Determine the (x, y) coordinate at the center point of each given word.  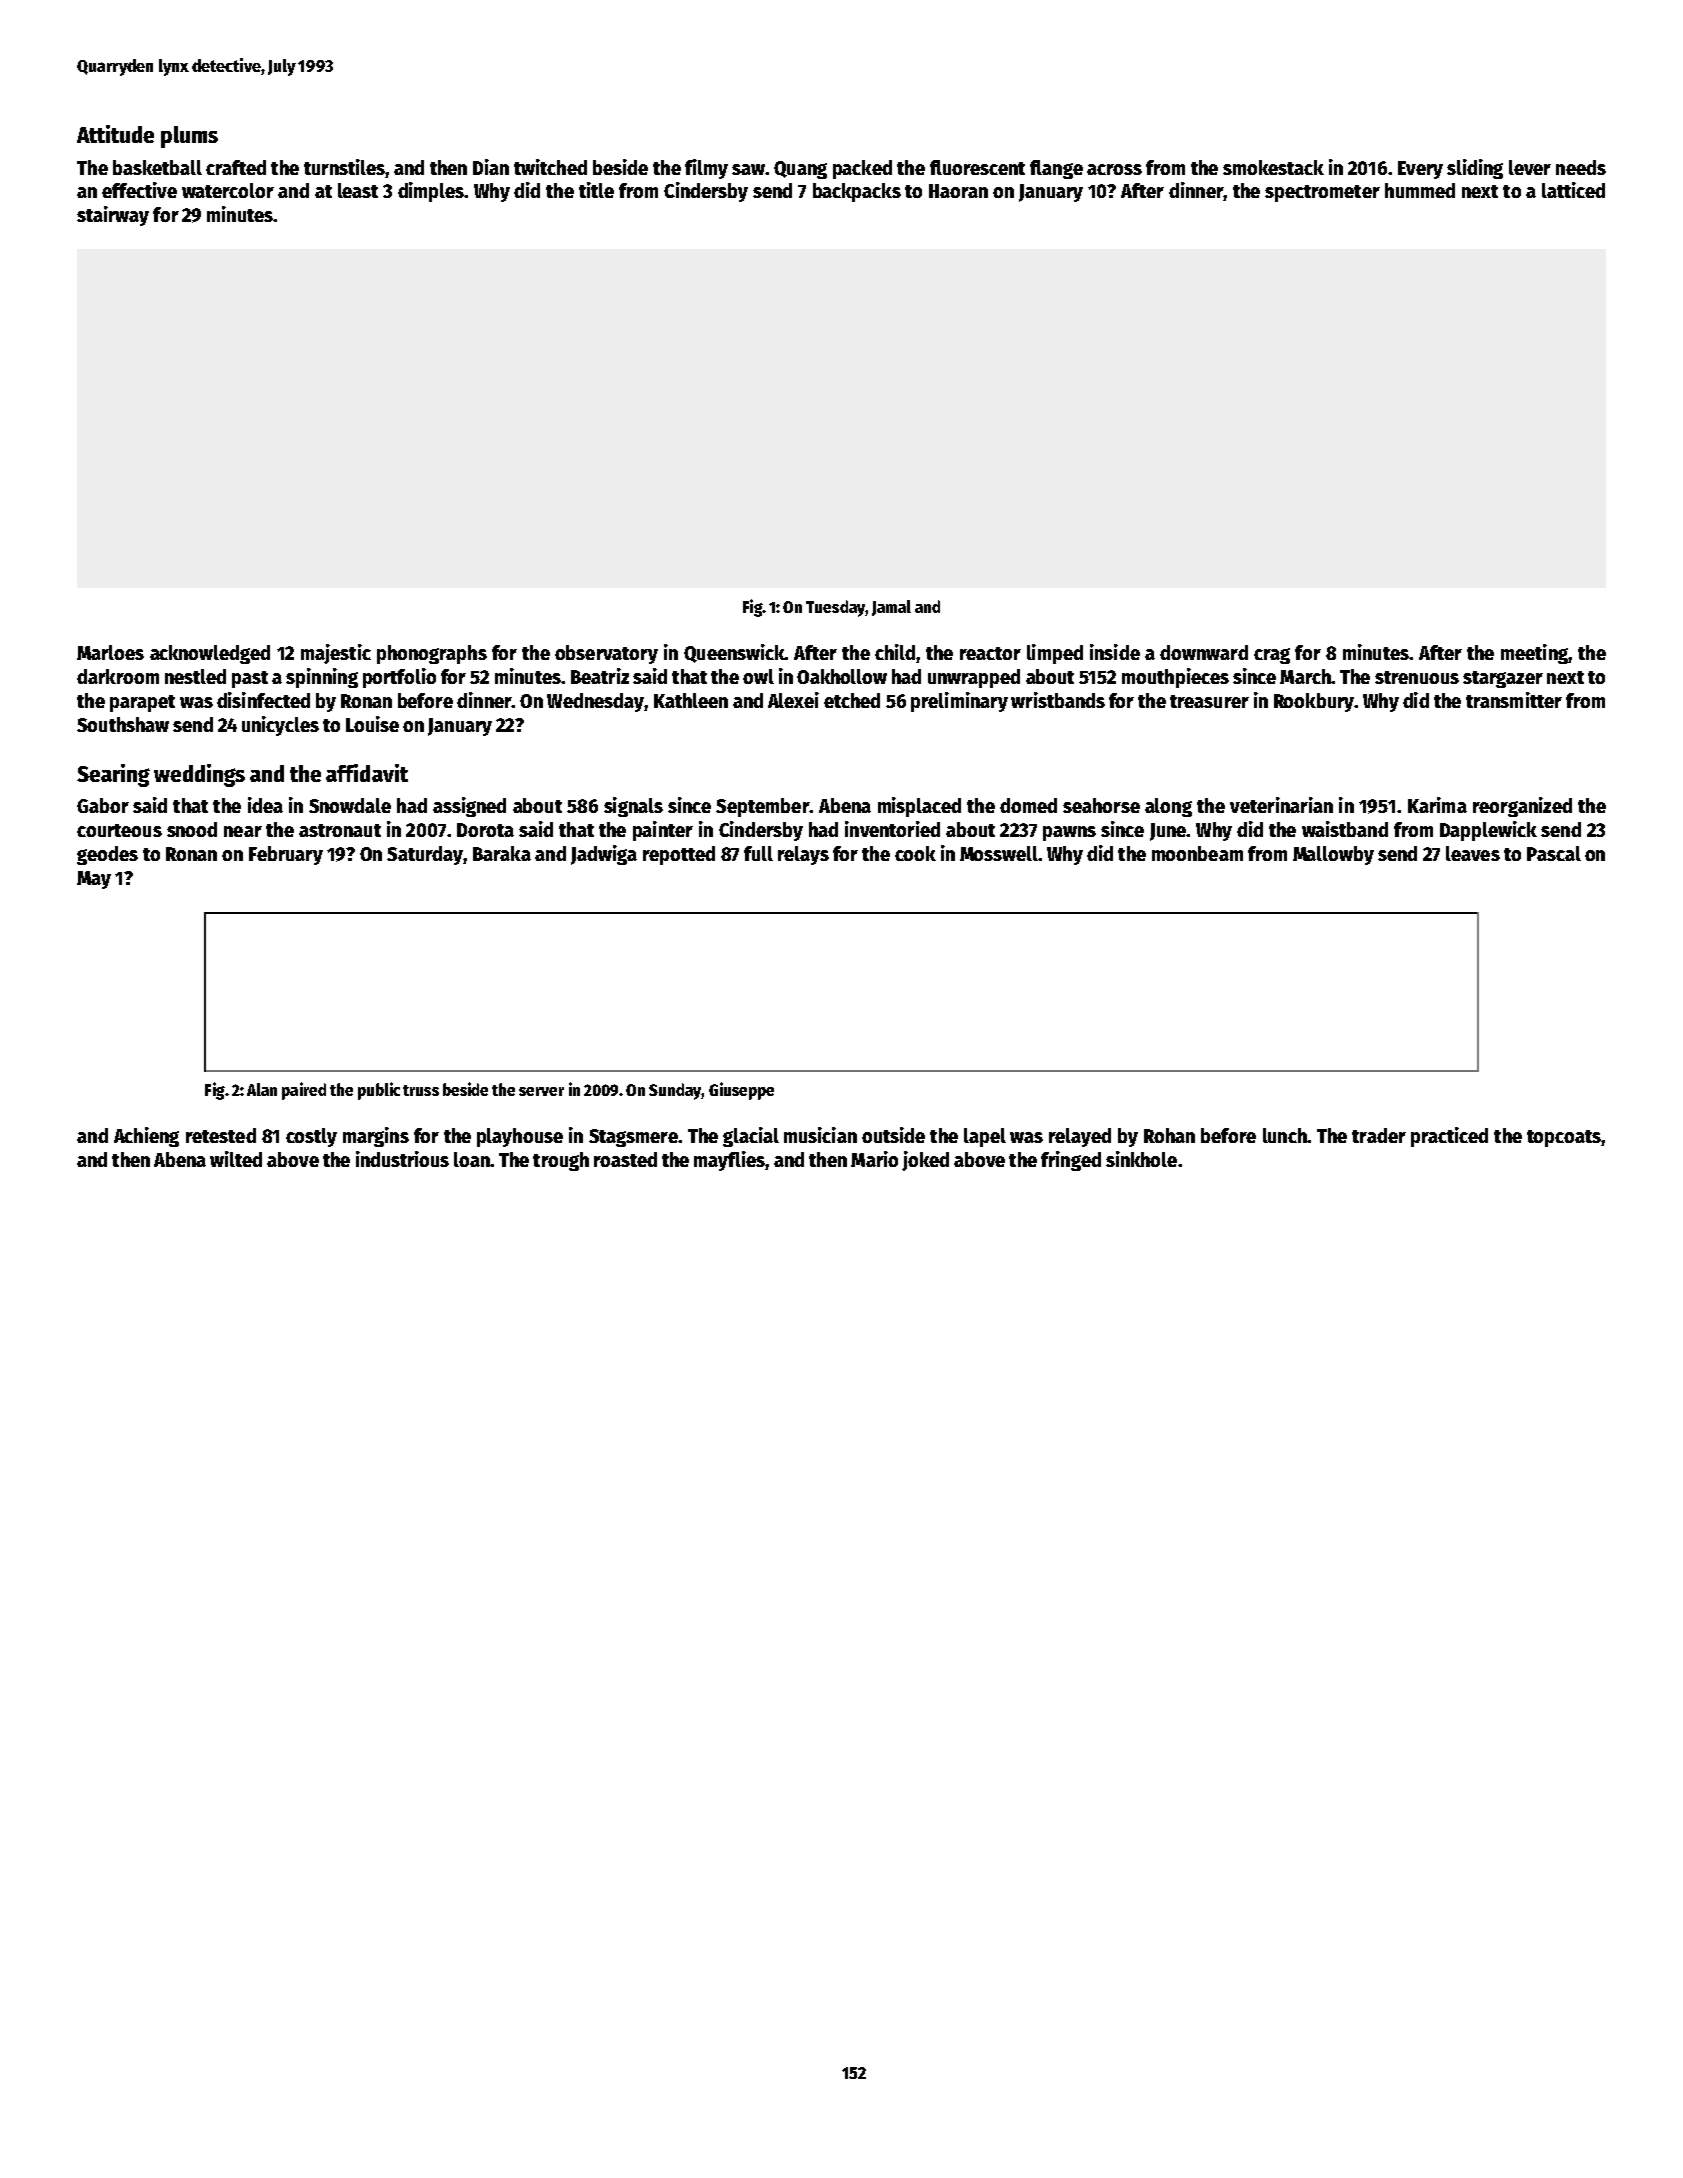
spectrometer (1322, 193)
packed (862, 169)
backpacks (857, 192)
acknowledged (210, 654)
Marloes (110, 652)
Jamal (891, 608)
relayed (1080, 1137)
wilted (236, 1159)
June (1168, 832)
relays (803, 855)
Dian (491, 167)
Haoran (958, 191)
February (286, 855)
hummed (1420, 190)
